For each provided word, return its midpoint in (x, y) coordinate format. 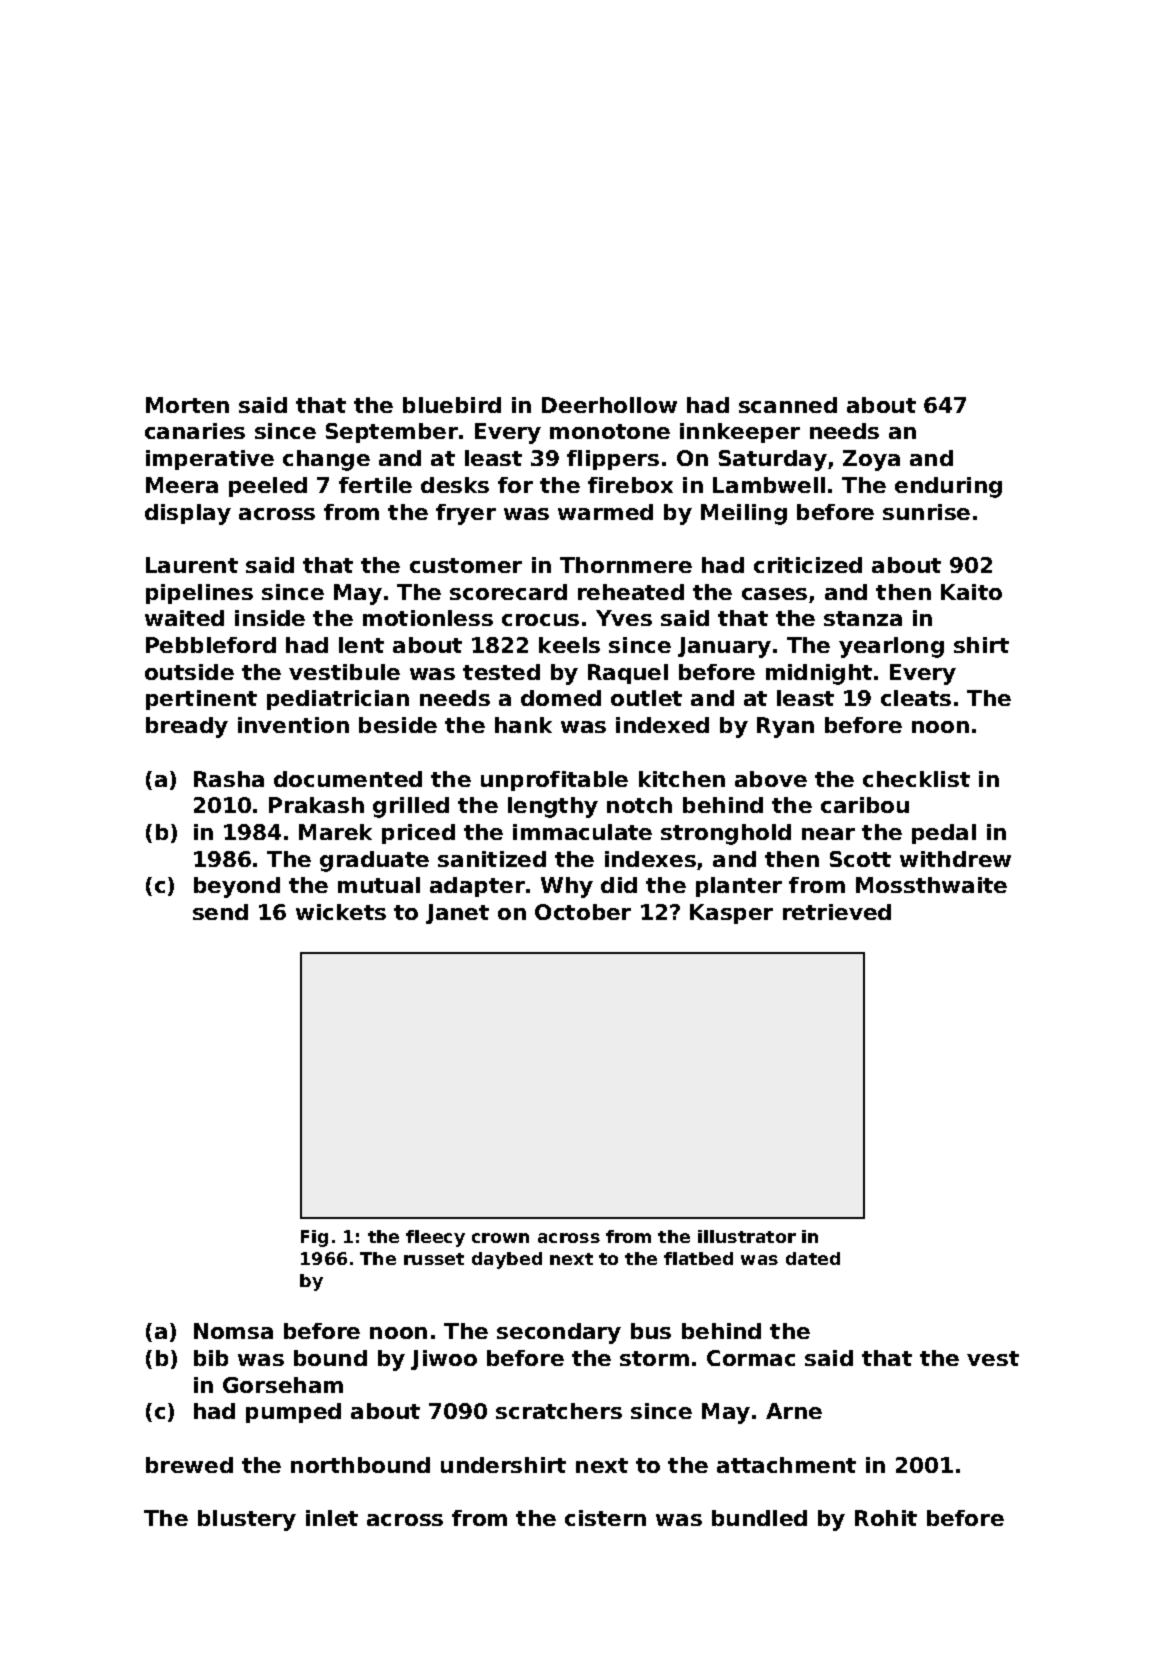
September (392, 433)
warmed (605, 512)
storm (654, 1358)
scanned (788, 405)
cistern (605, 1518)
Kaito (971, 592)
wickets (341, 912)
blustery (247, 1520)
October (583, 912)
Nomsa (233, 1331)
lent (361, 645)
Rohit (886, 1518)
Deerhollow (609, 405)
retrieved (837, 912)
